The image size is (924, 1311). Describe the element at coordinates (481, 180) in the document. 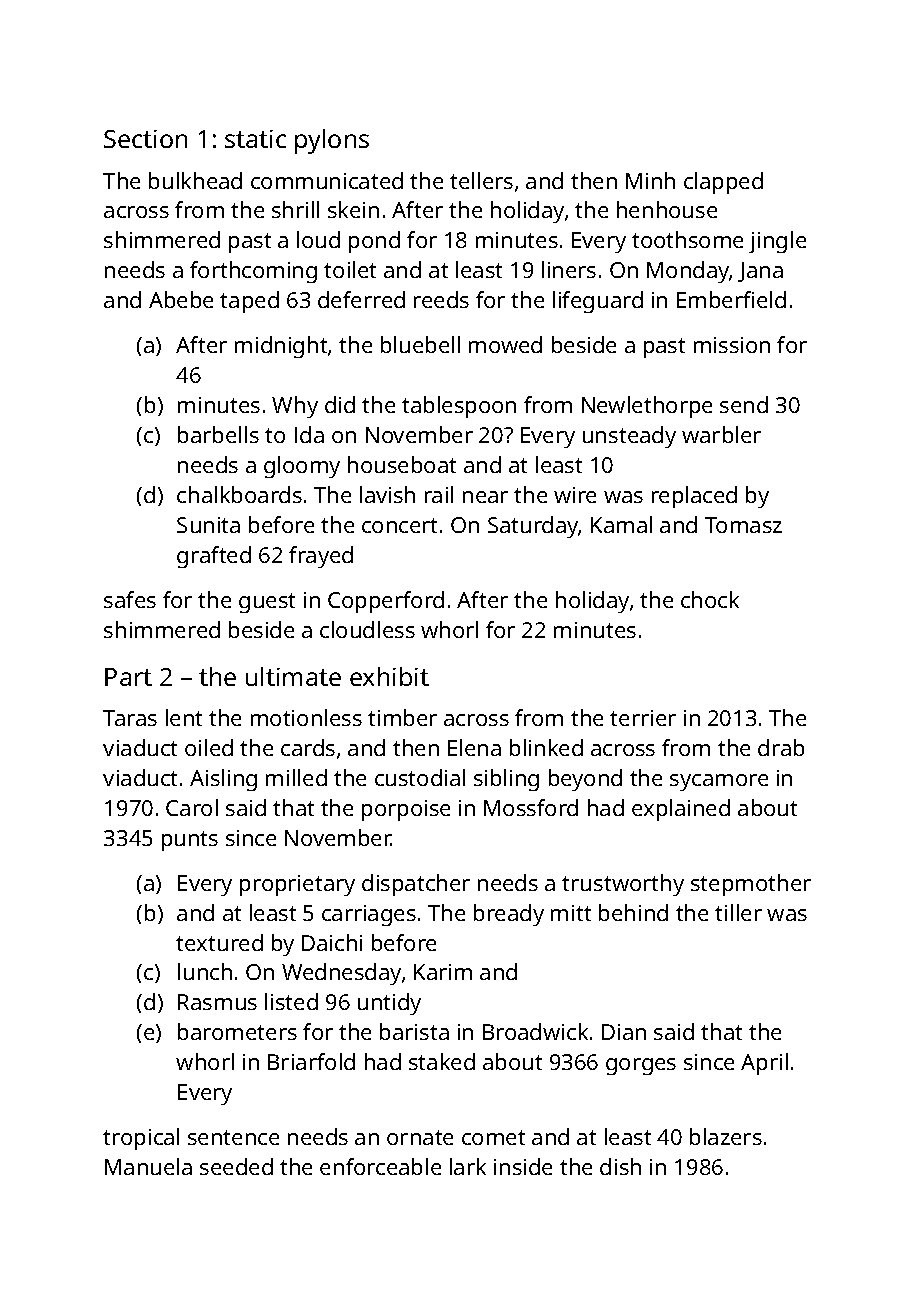

I see `tellers` at that location.
